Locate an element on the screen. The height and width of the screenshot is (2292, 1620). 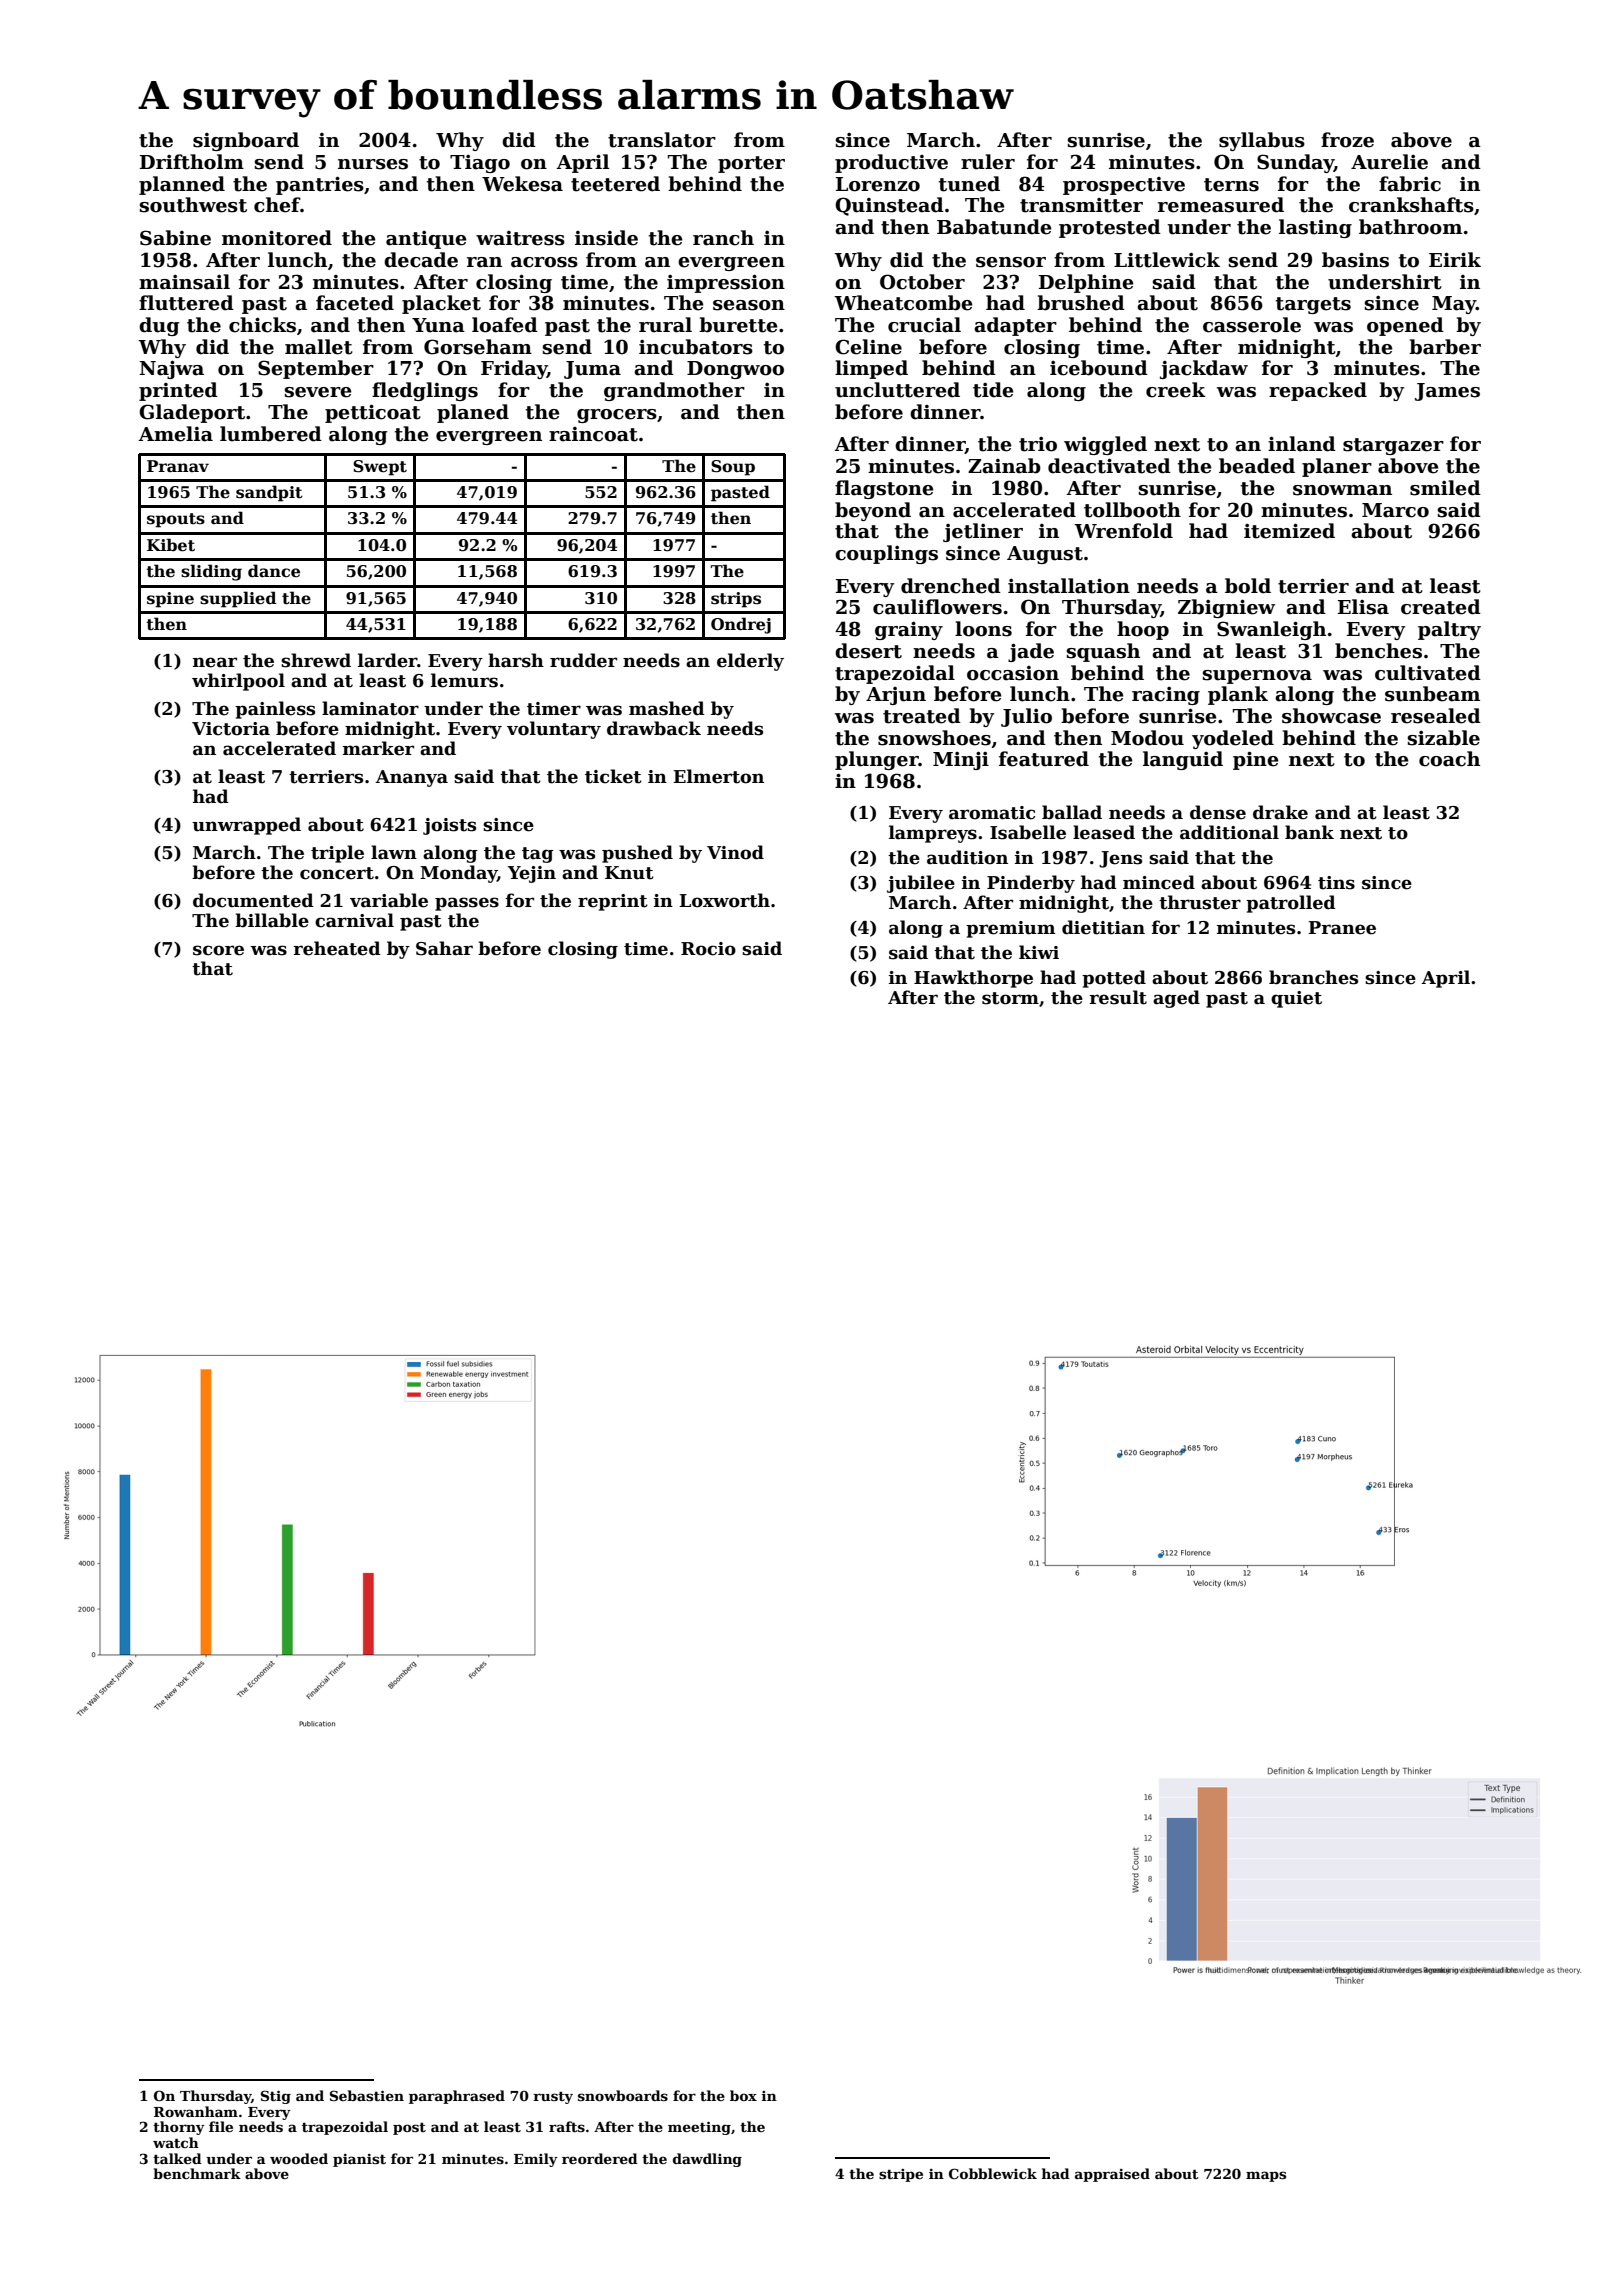
Amelia is located at coordinates (175, 434).
